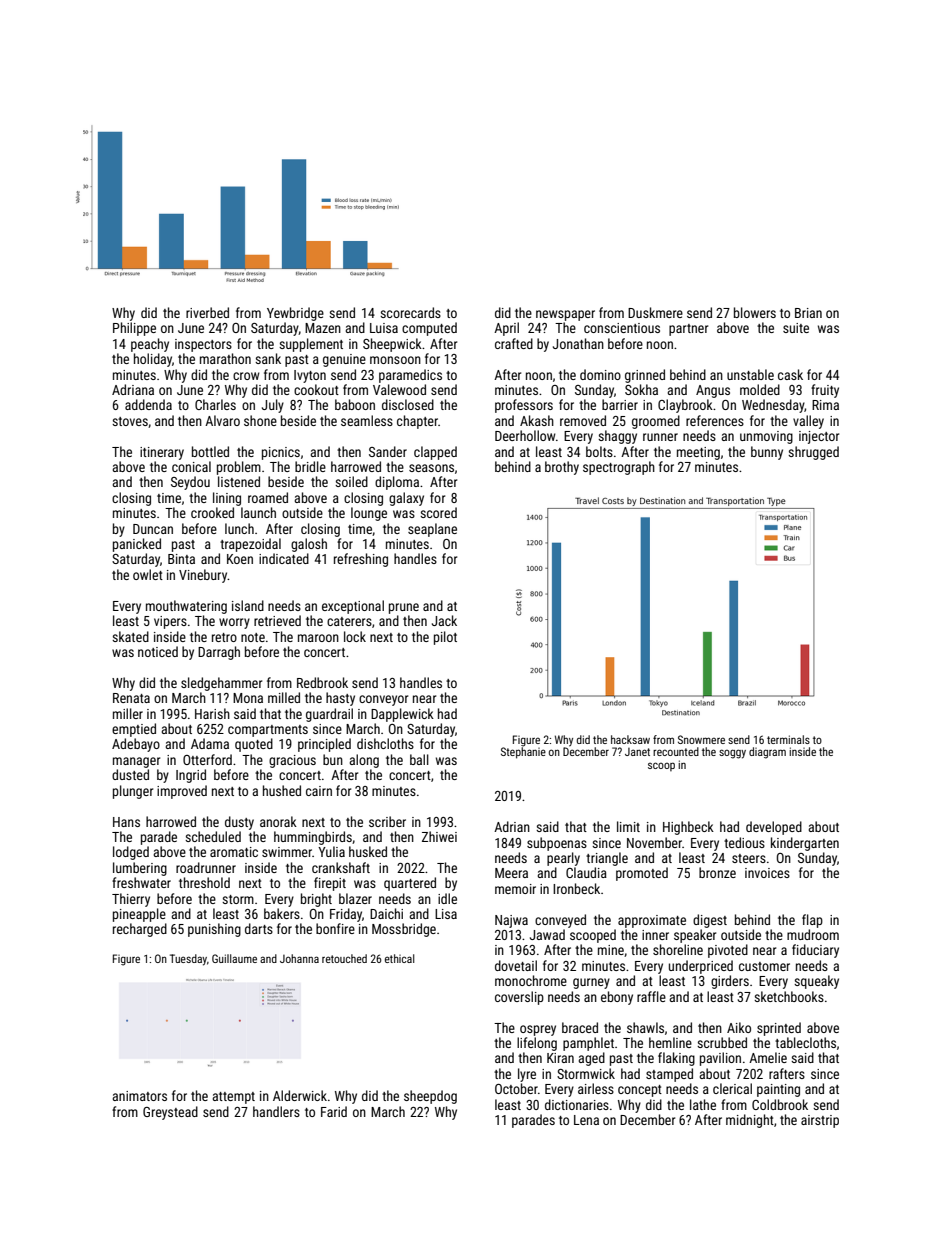 This document has width=952, height=1233. I want to click on scored, so click(438, 512).
